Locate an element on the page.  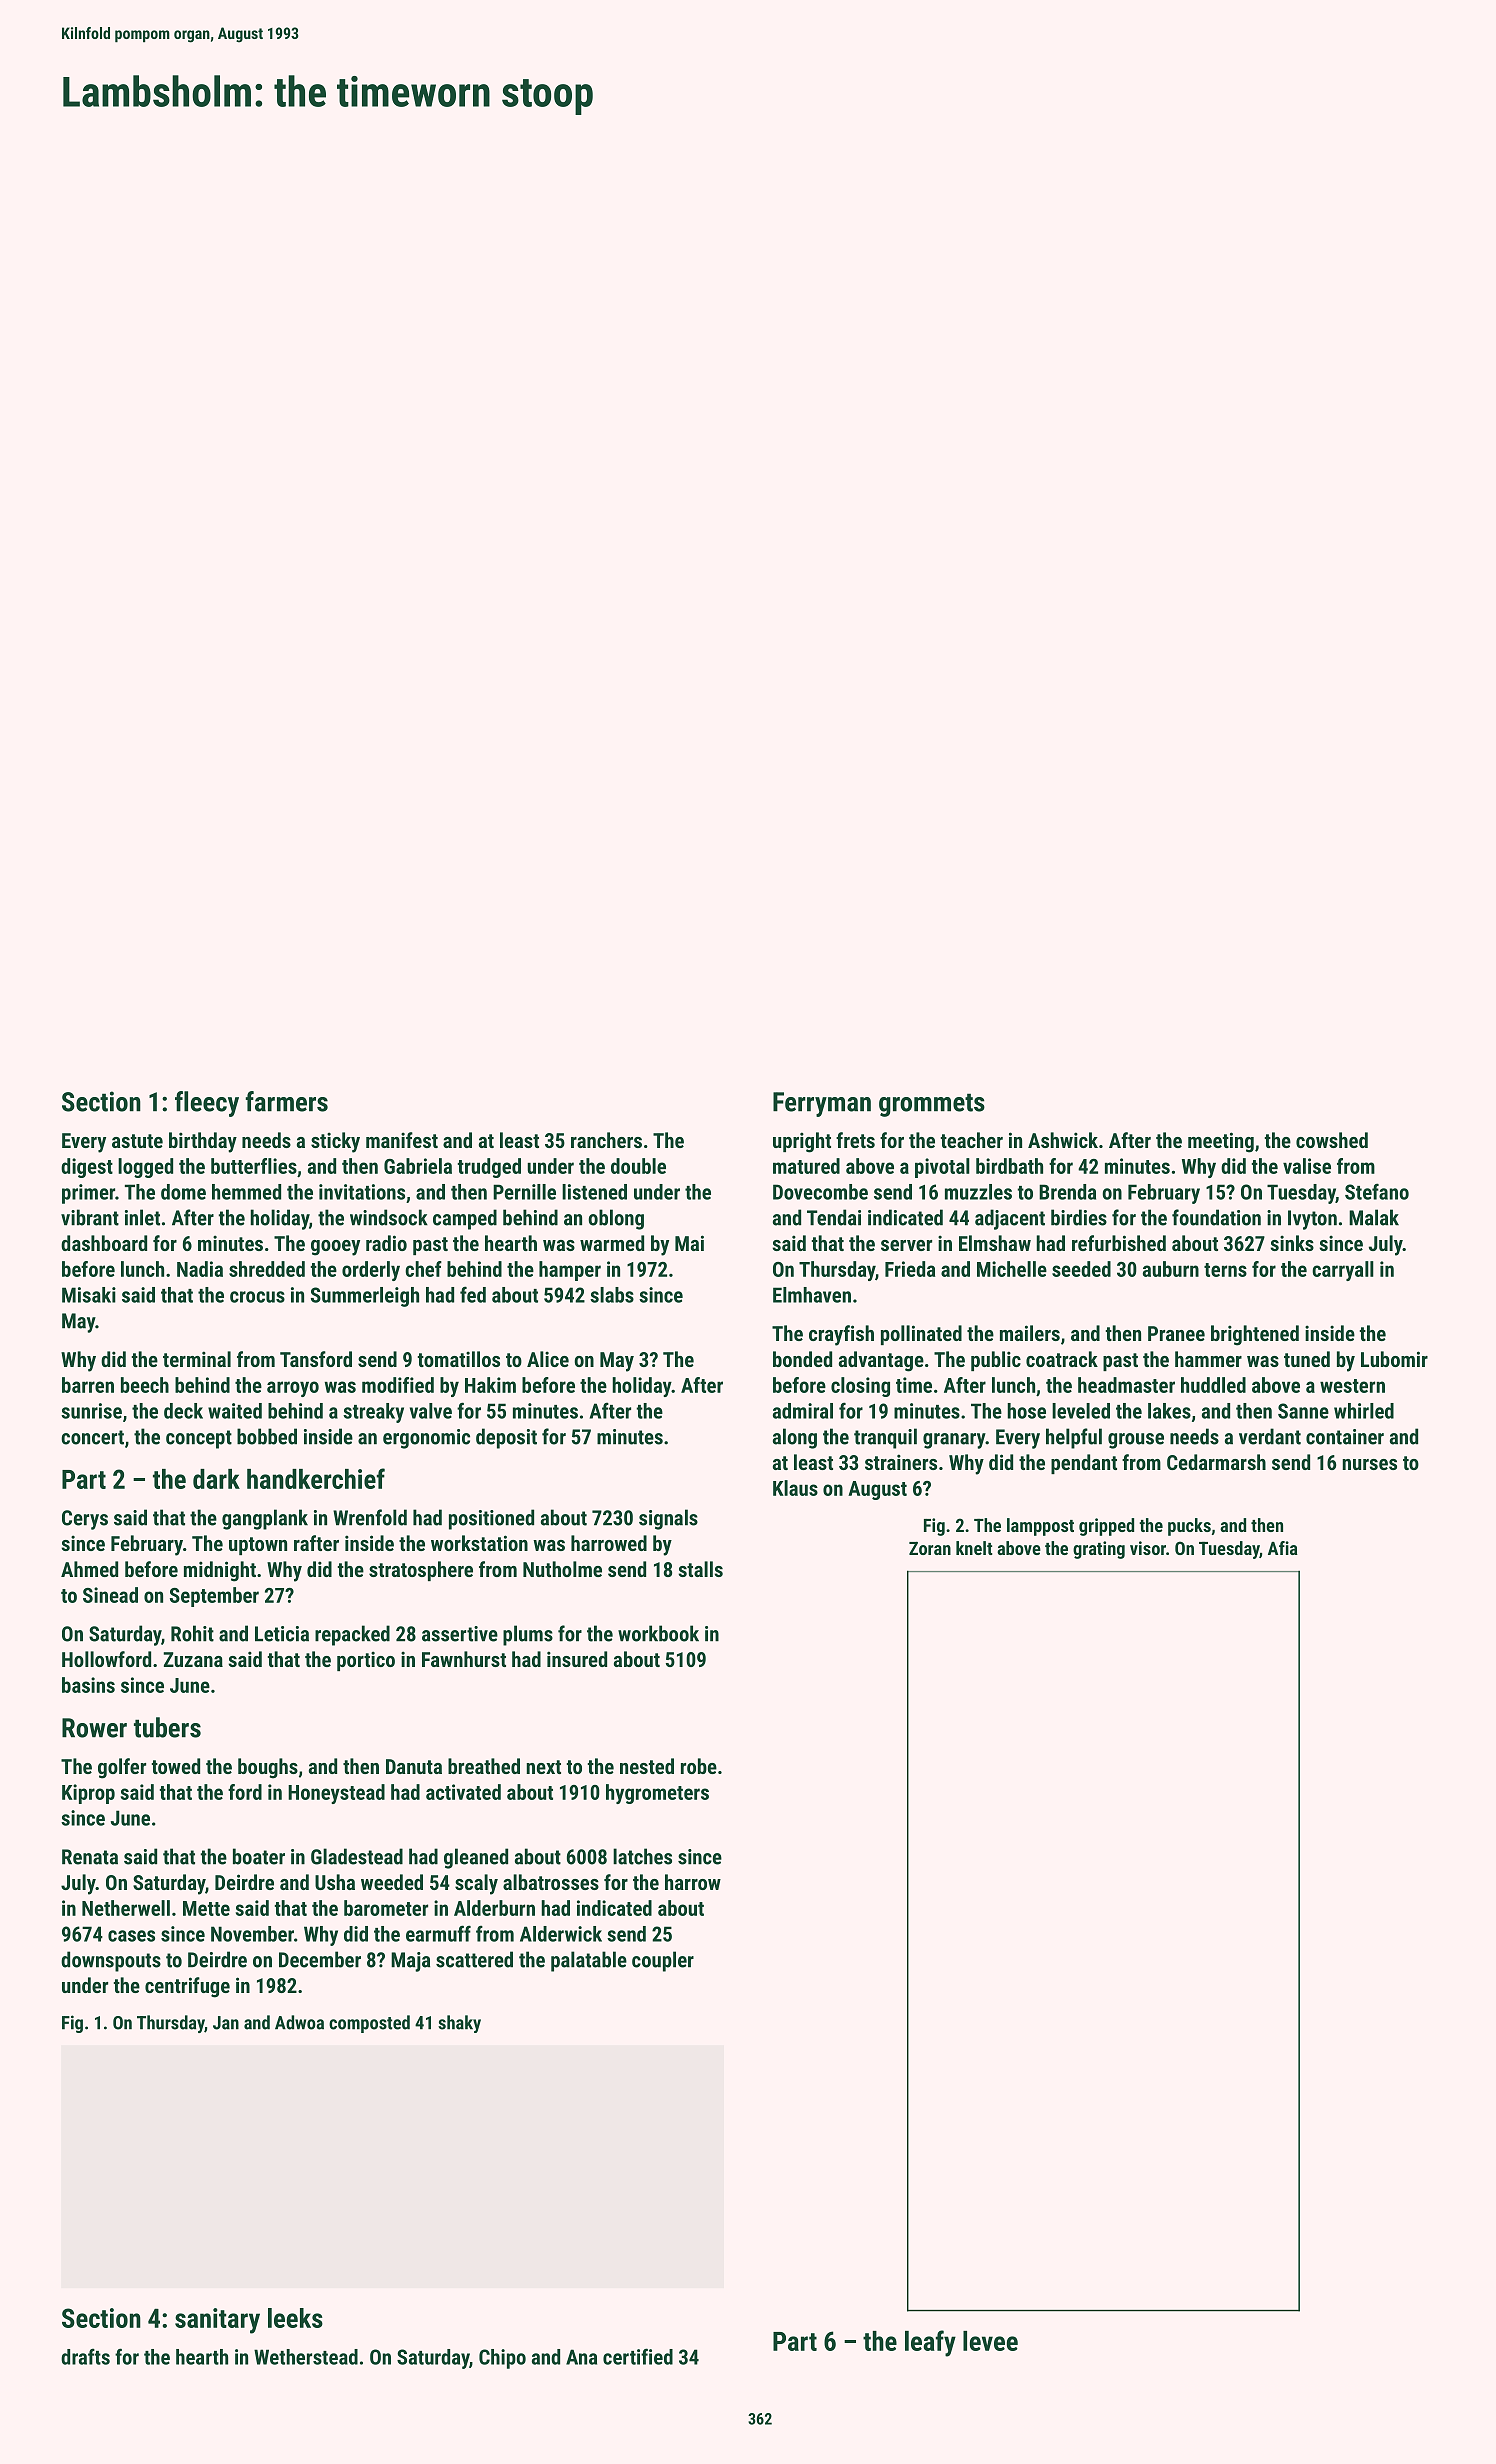
stalls is located at coordinates (700, 1569).
